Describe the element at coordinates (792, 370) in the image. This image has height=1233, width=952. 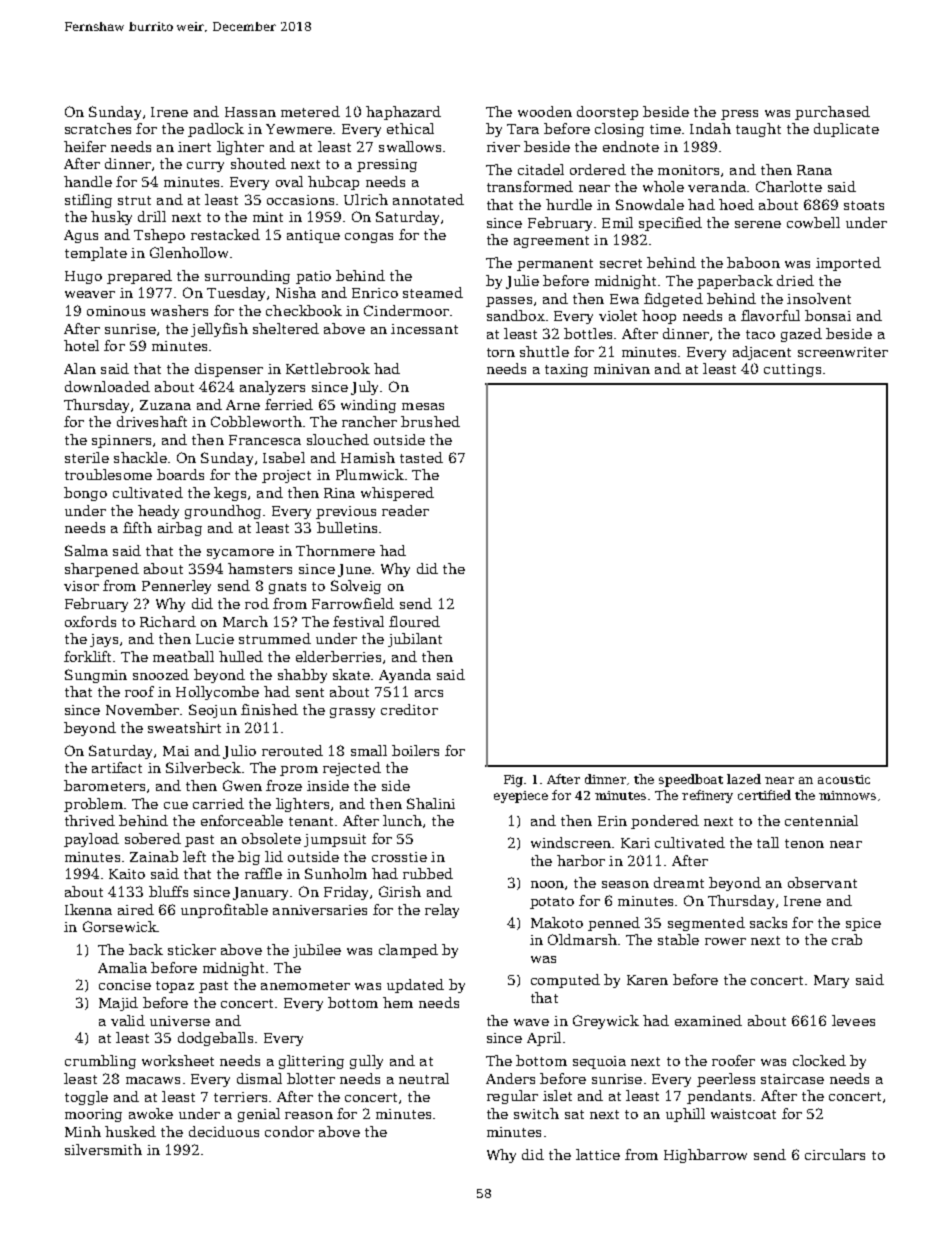
I see `cuttings` at that location.
